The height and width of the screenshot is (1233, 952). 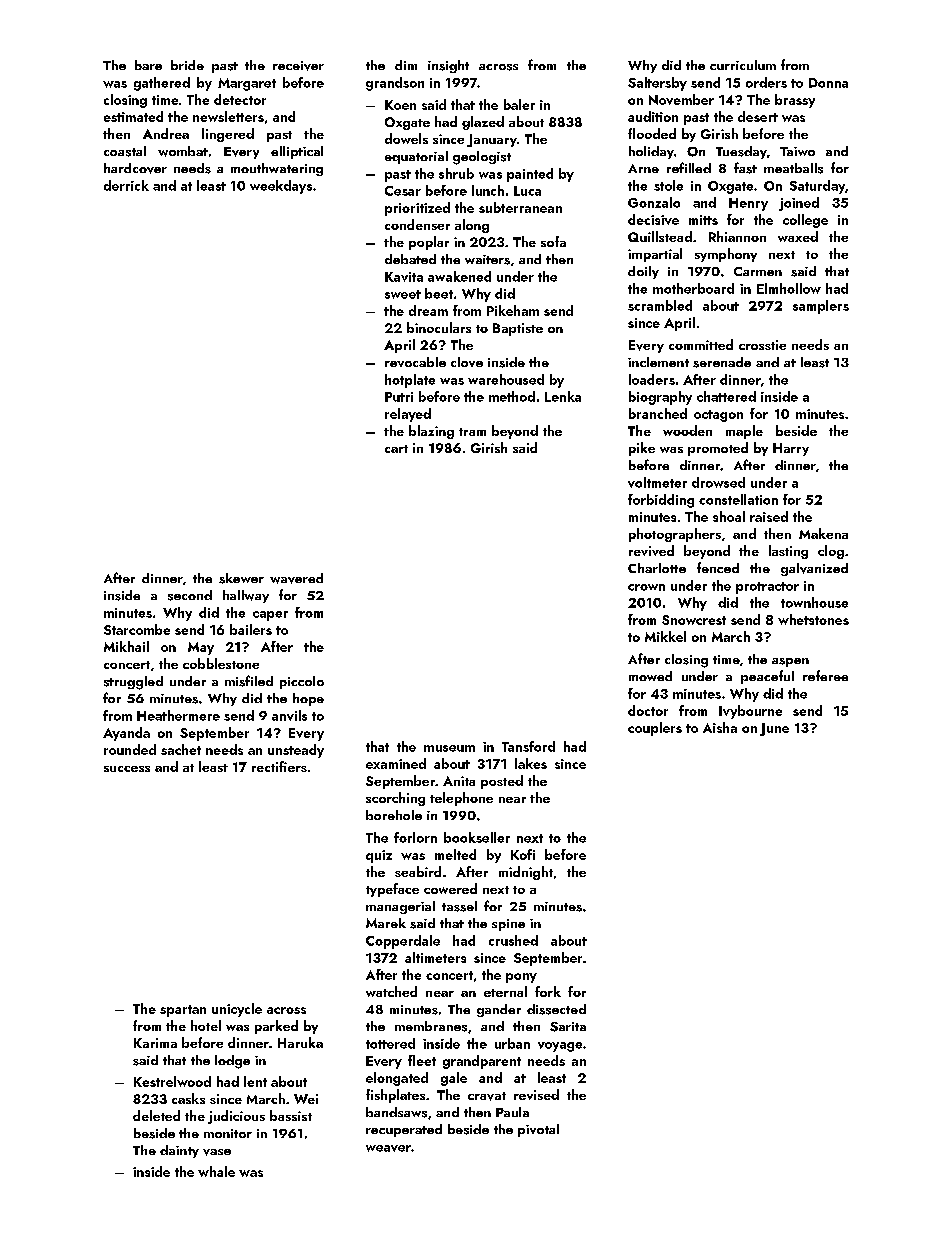 I want to click on dim, so click(x=406, y=65).
